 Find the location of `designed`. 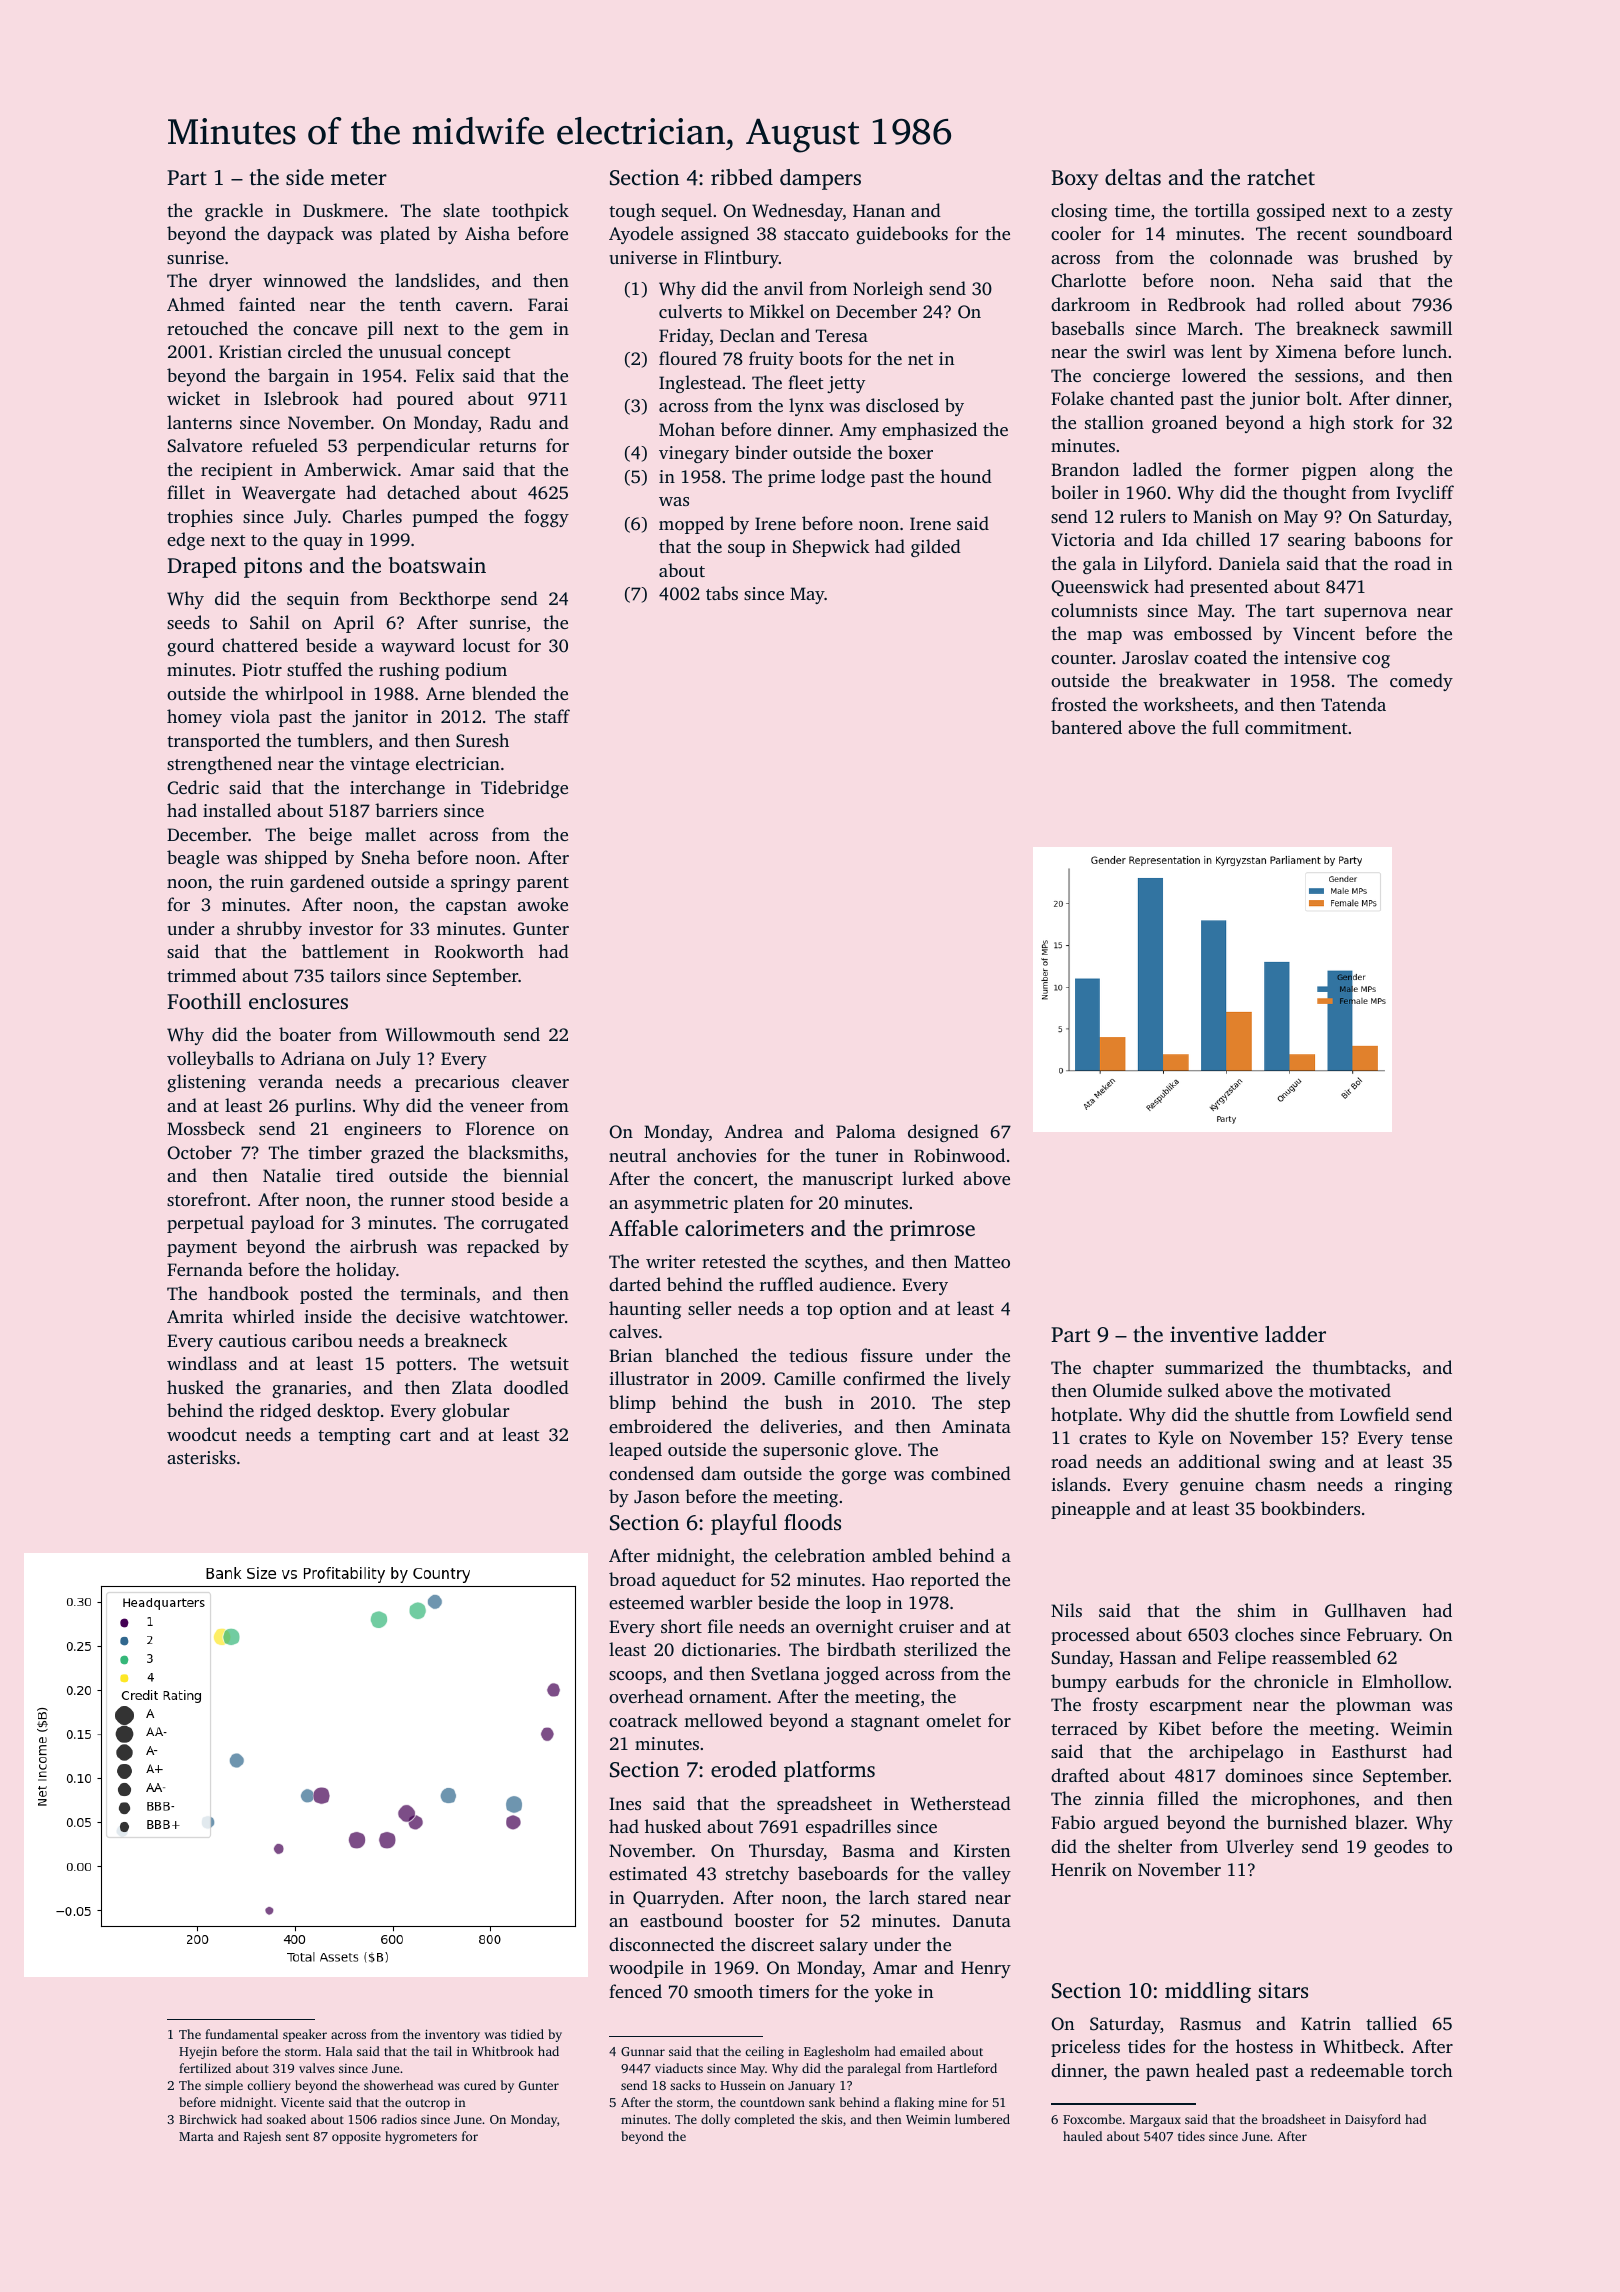

designed is located at coordinates (943, 1133).
